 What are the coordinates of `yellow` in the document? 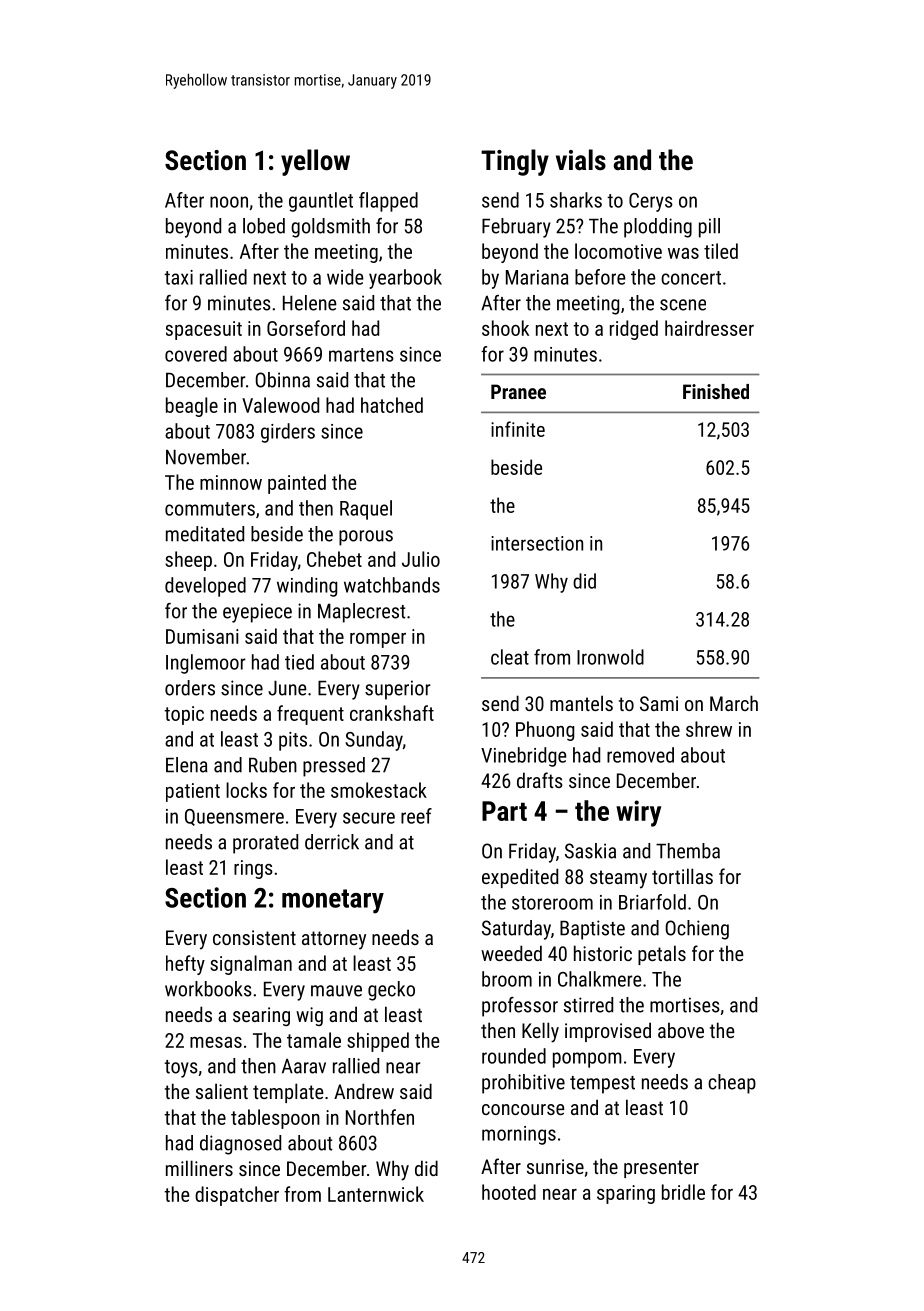 It's located at (315, 162).
